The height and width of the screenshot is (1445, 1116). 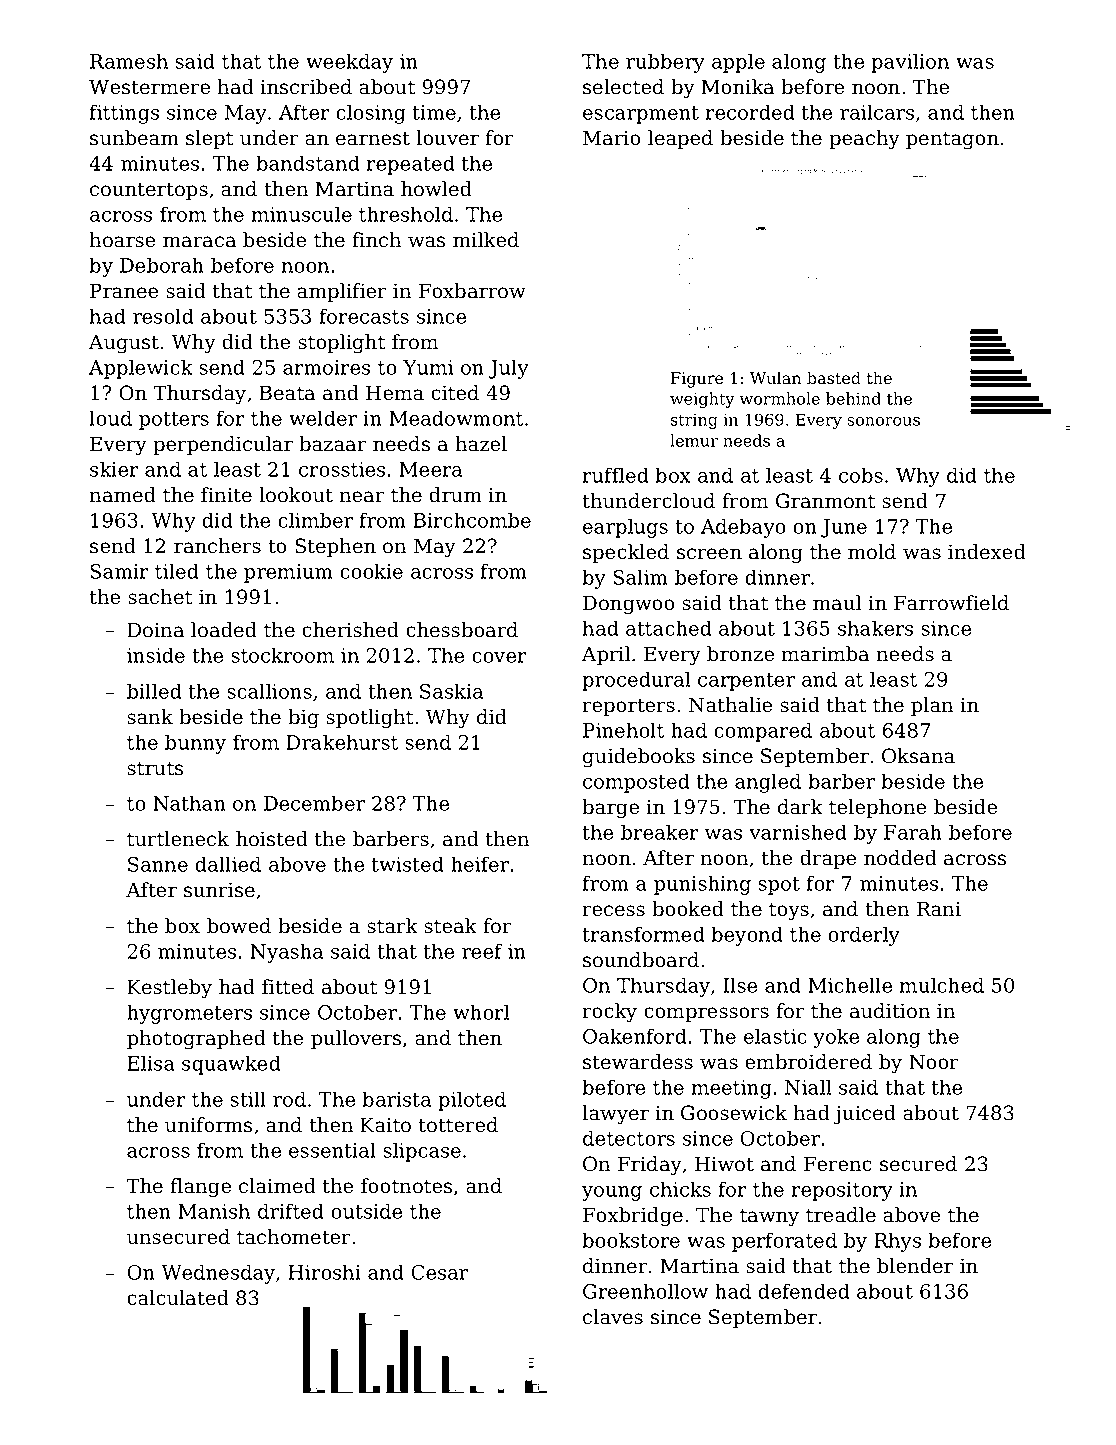 What do you see at coordinates (910, 63) in the screenshot?
I see `pavilion` at bounding box center [910, 63].
